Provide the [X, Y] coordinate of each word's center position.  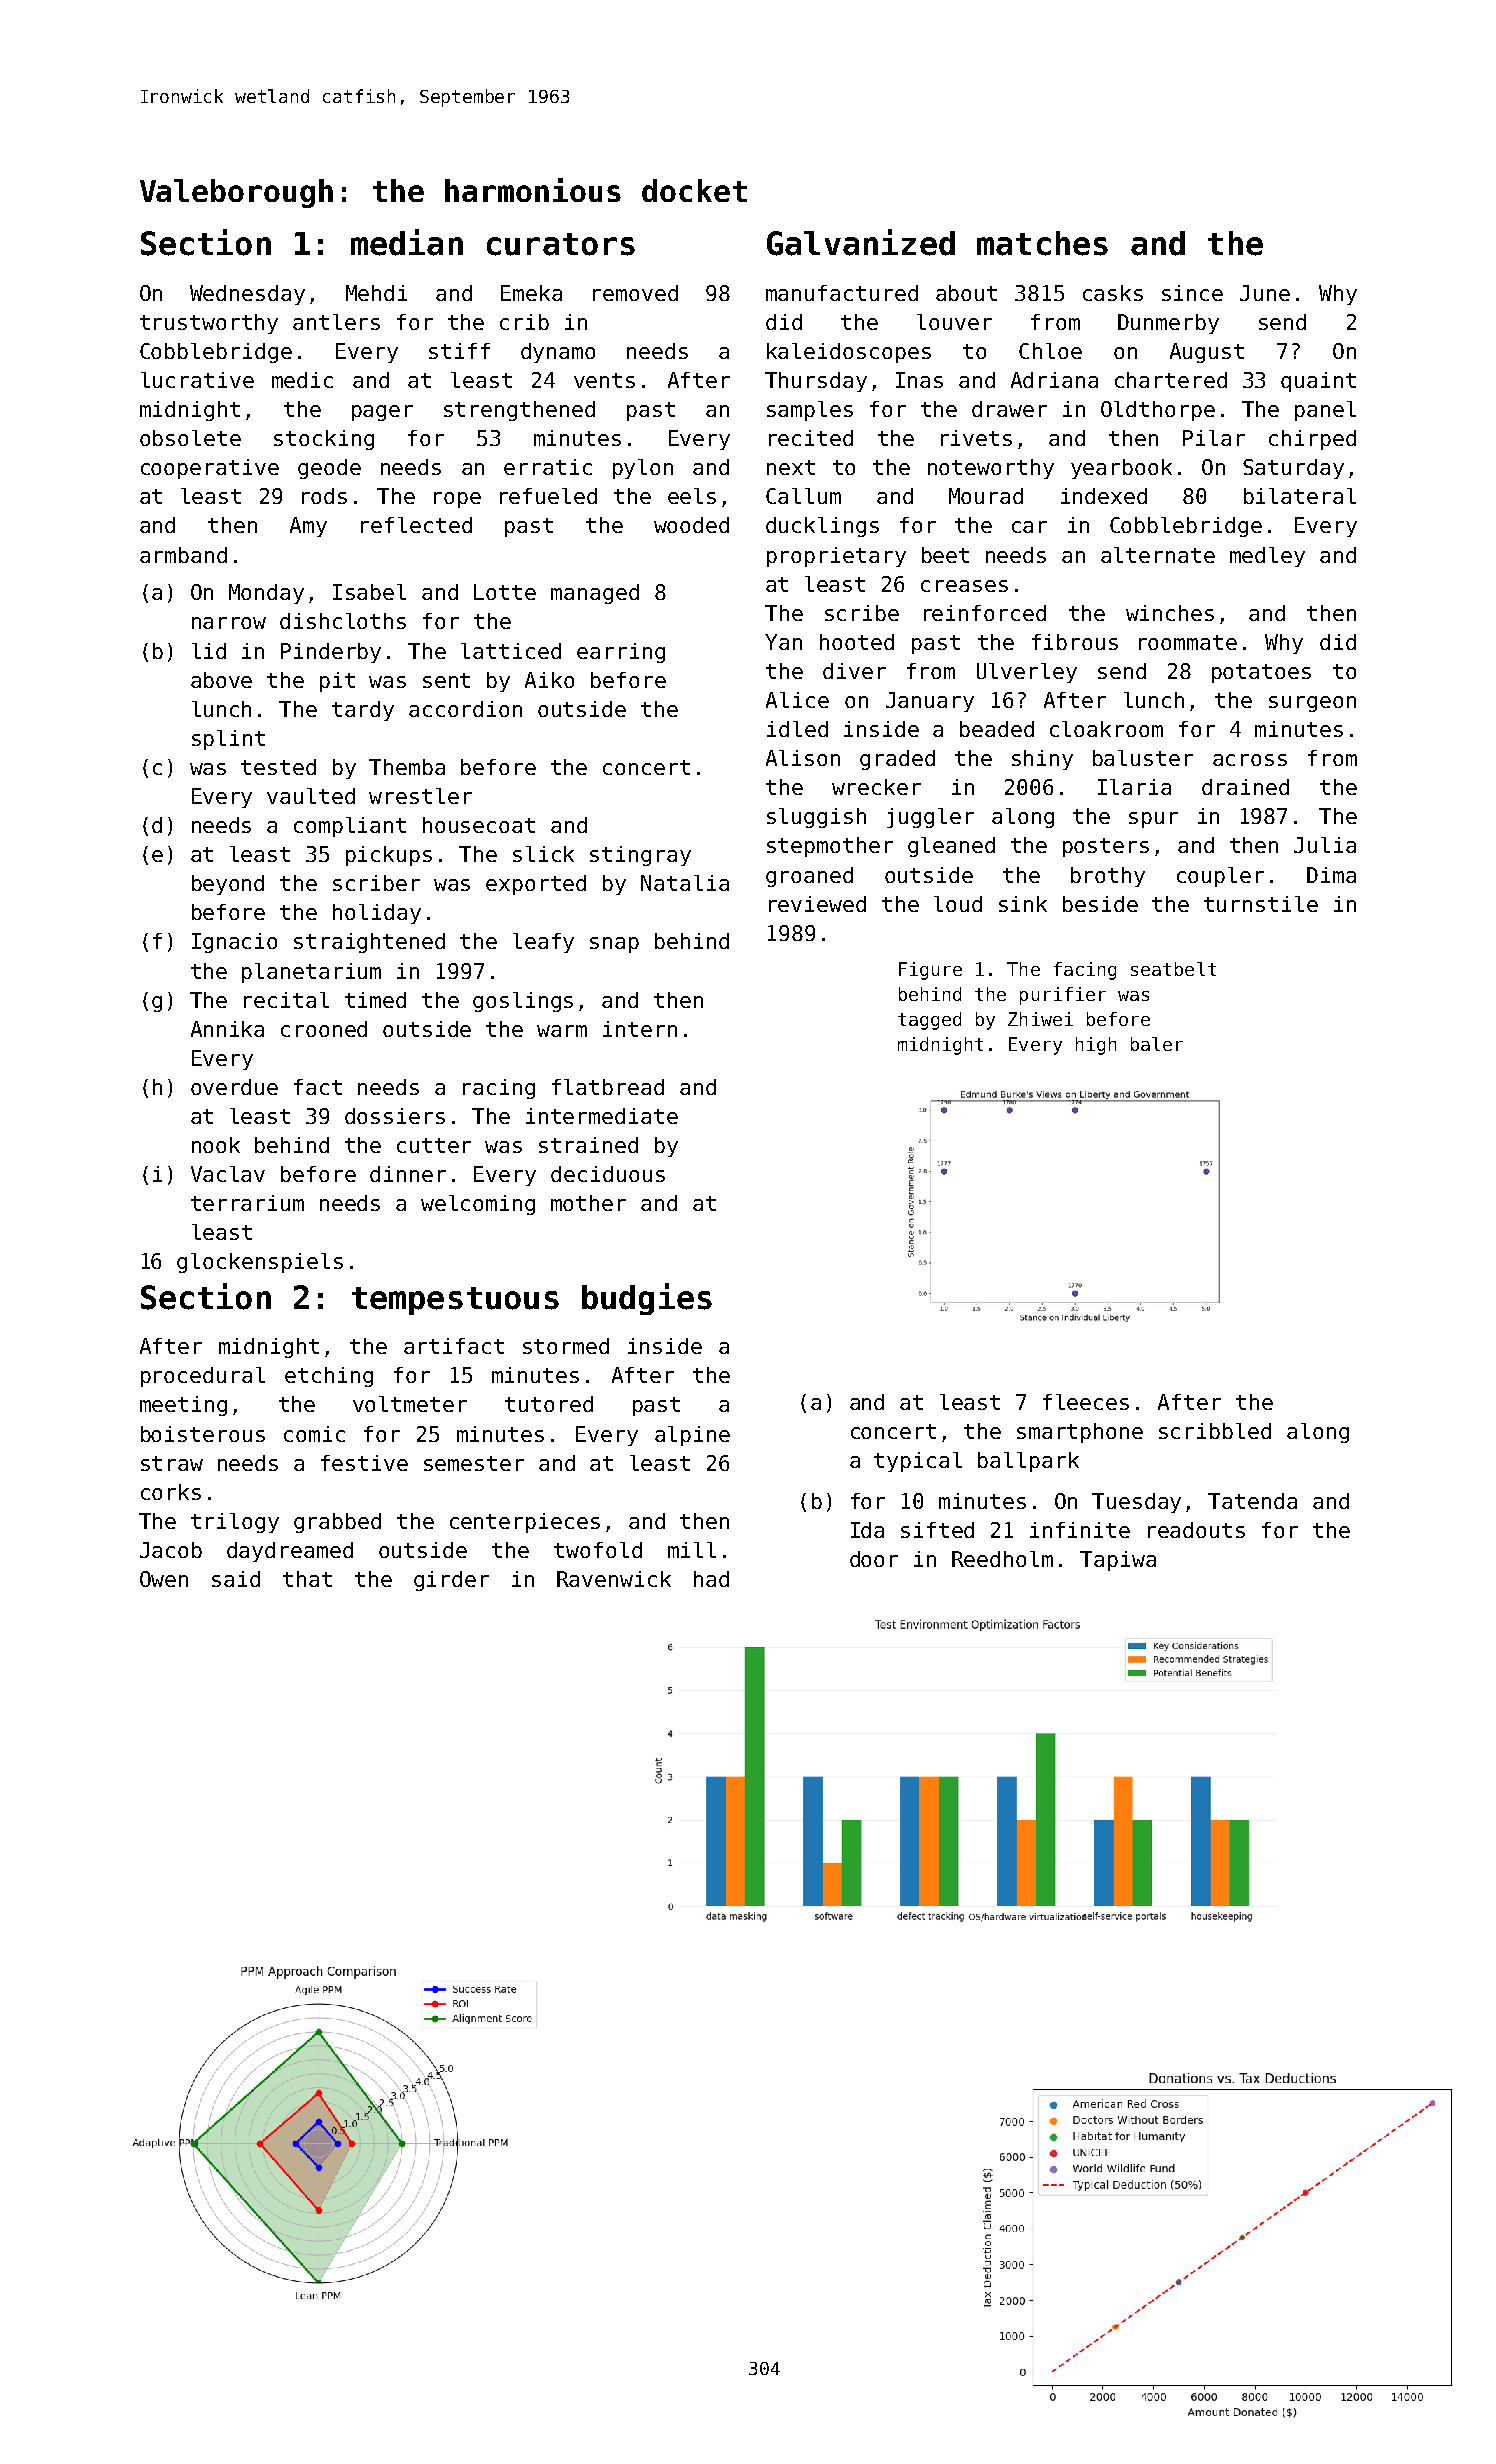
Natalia [685, 883]
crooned [324, 1029]
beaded [997, 729]
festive [364, 1463]
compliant [350, 827]
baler [1157, 1044]
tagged [929, 1021]
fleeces [1086, 1402]
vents [604, 380]
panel [1325, 411]
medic [302, 380]
